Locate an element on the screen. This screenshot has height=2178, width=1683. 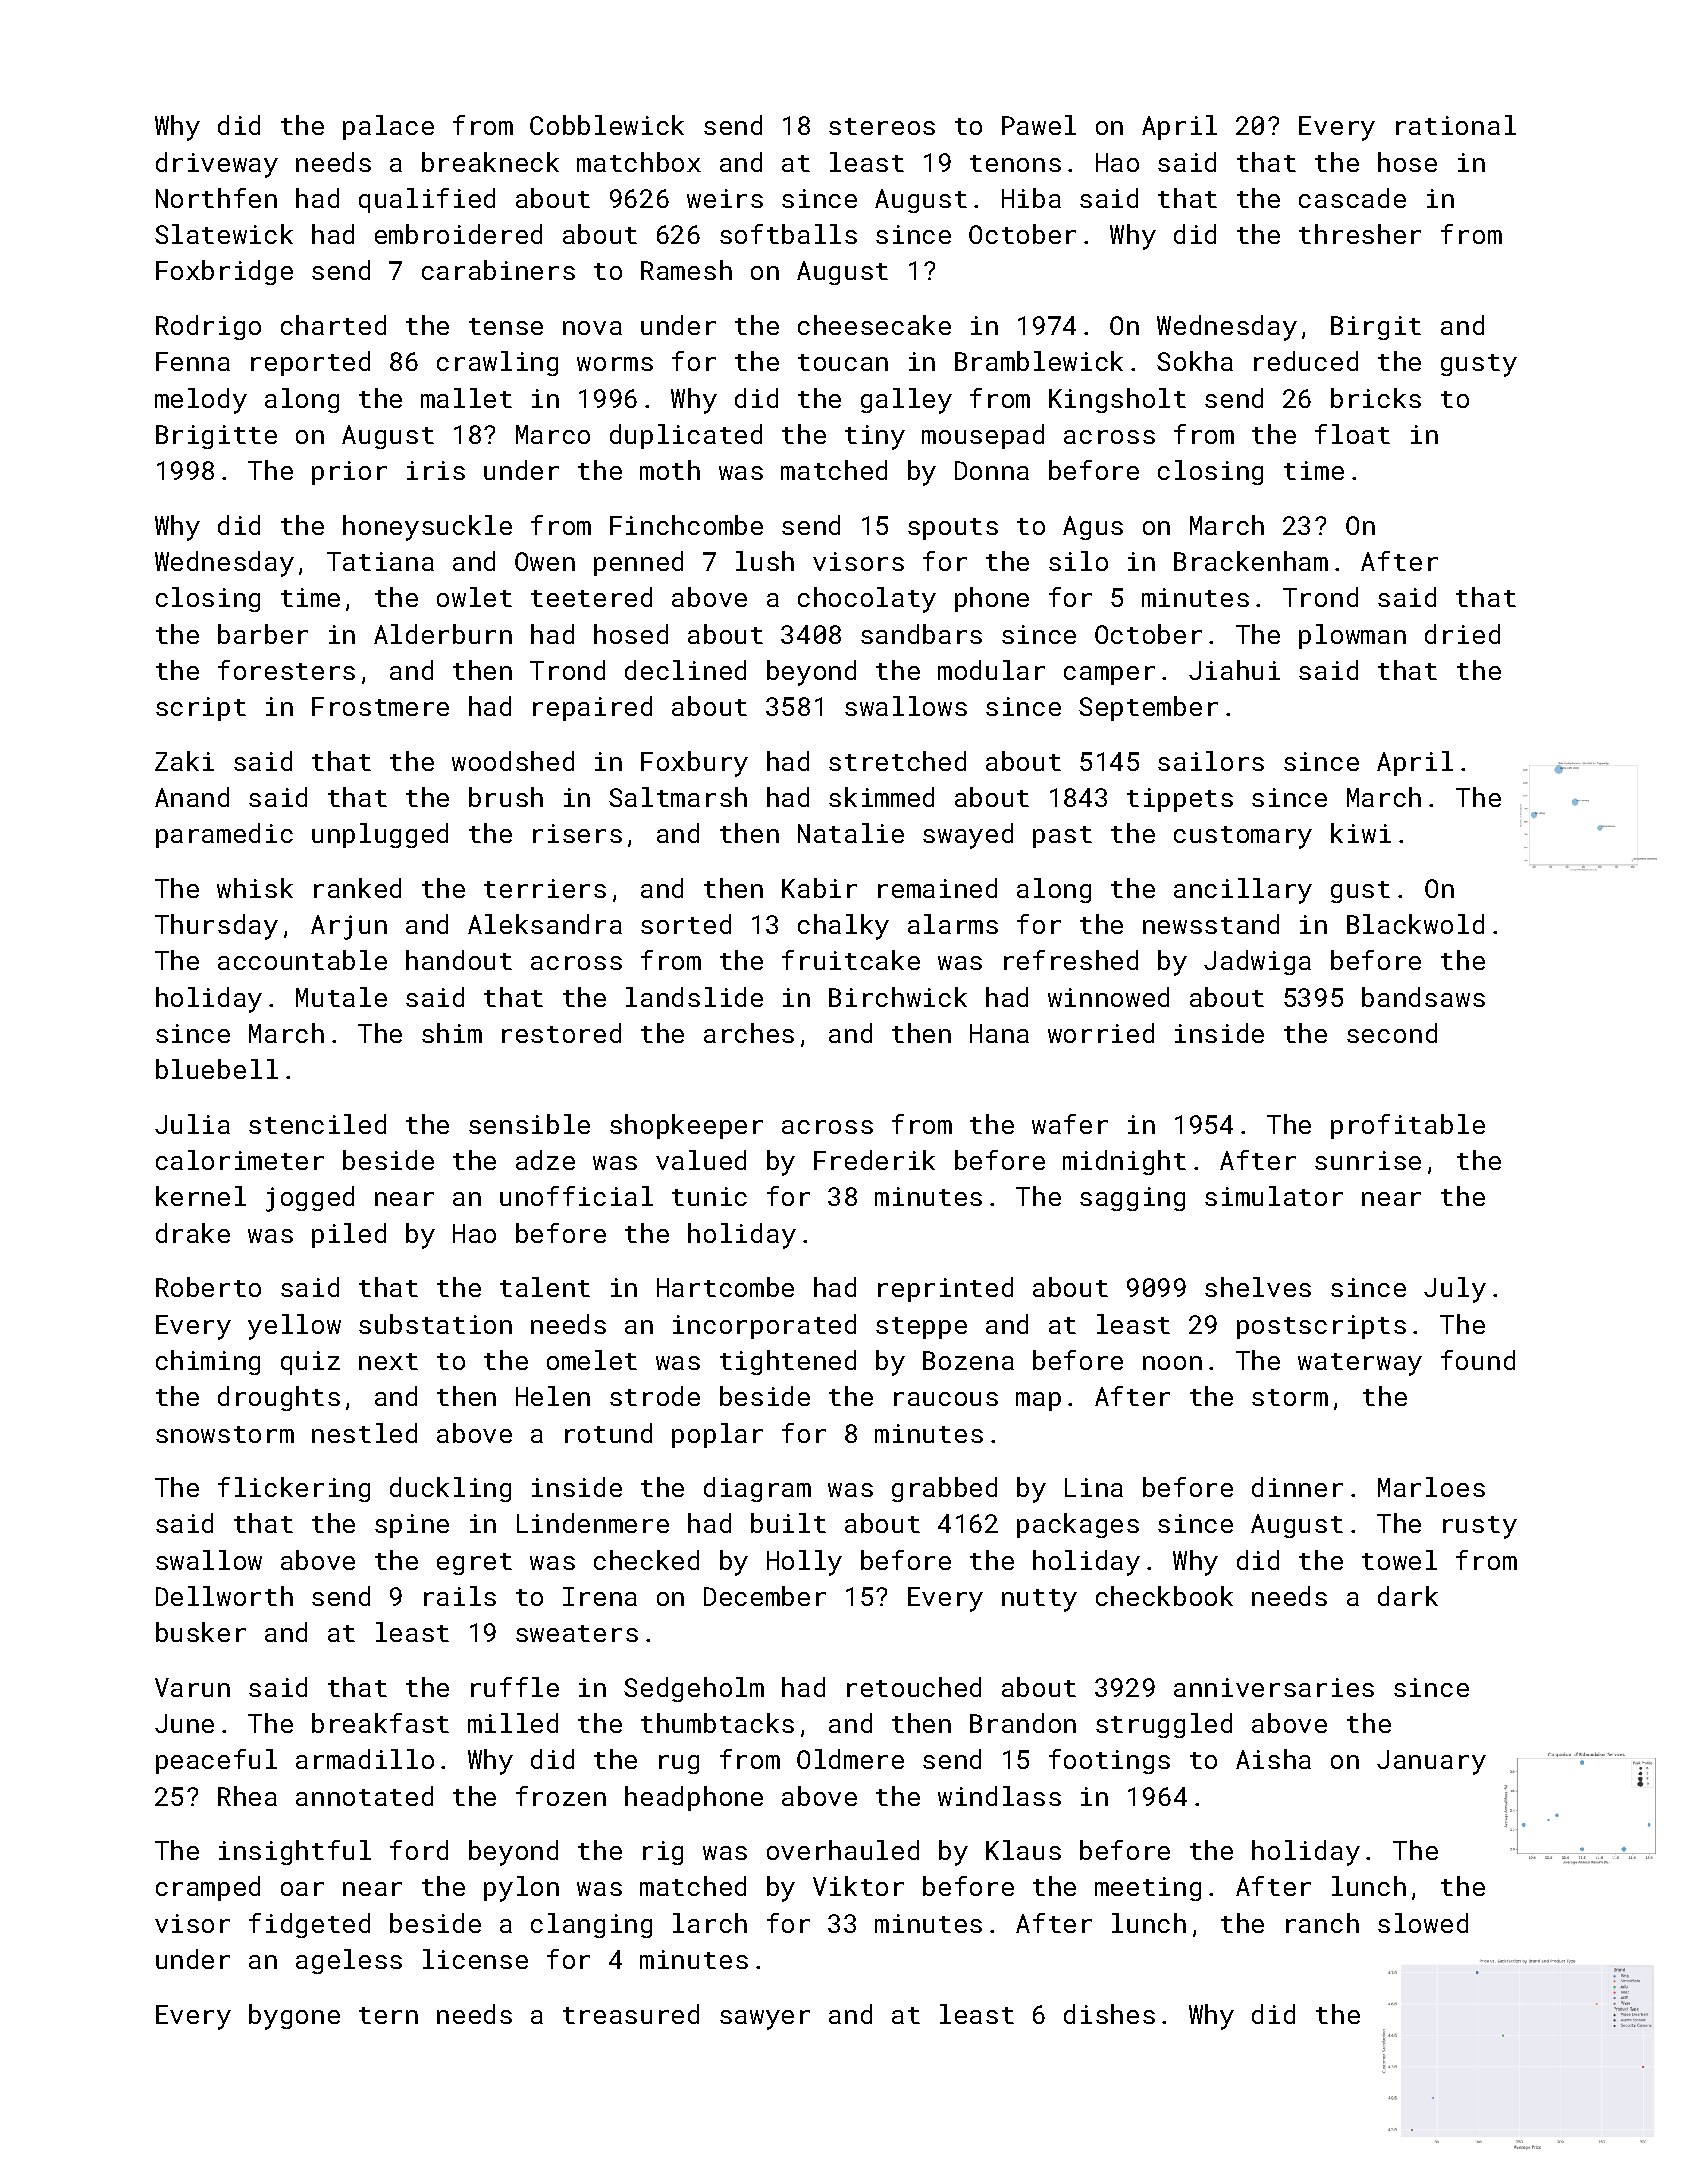
bricks is located at coordinates (1376, 398).
